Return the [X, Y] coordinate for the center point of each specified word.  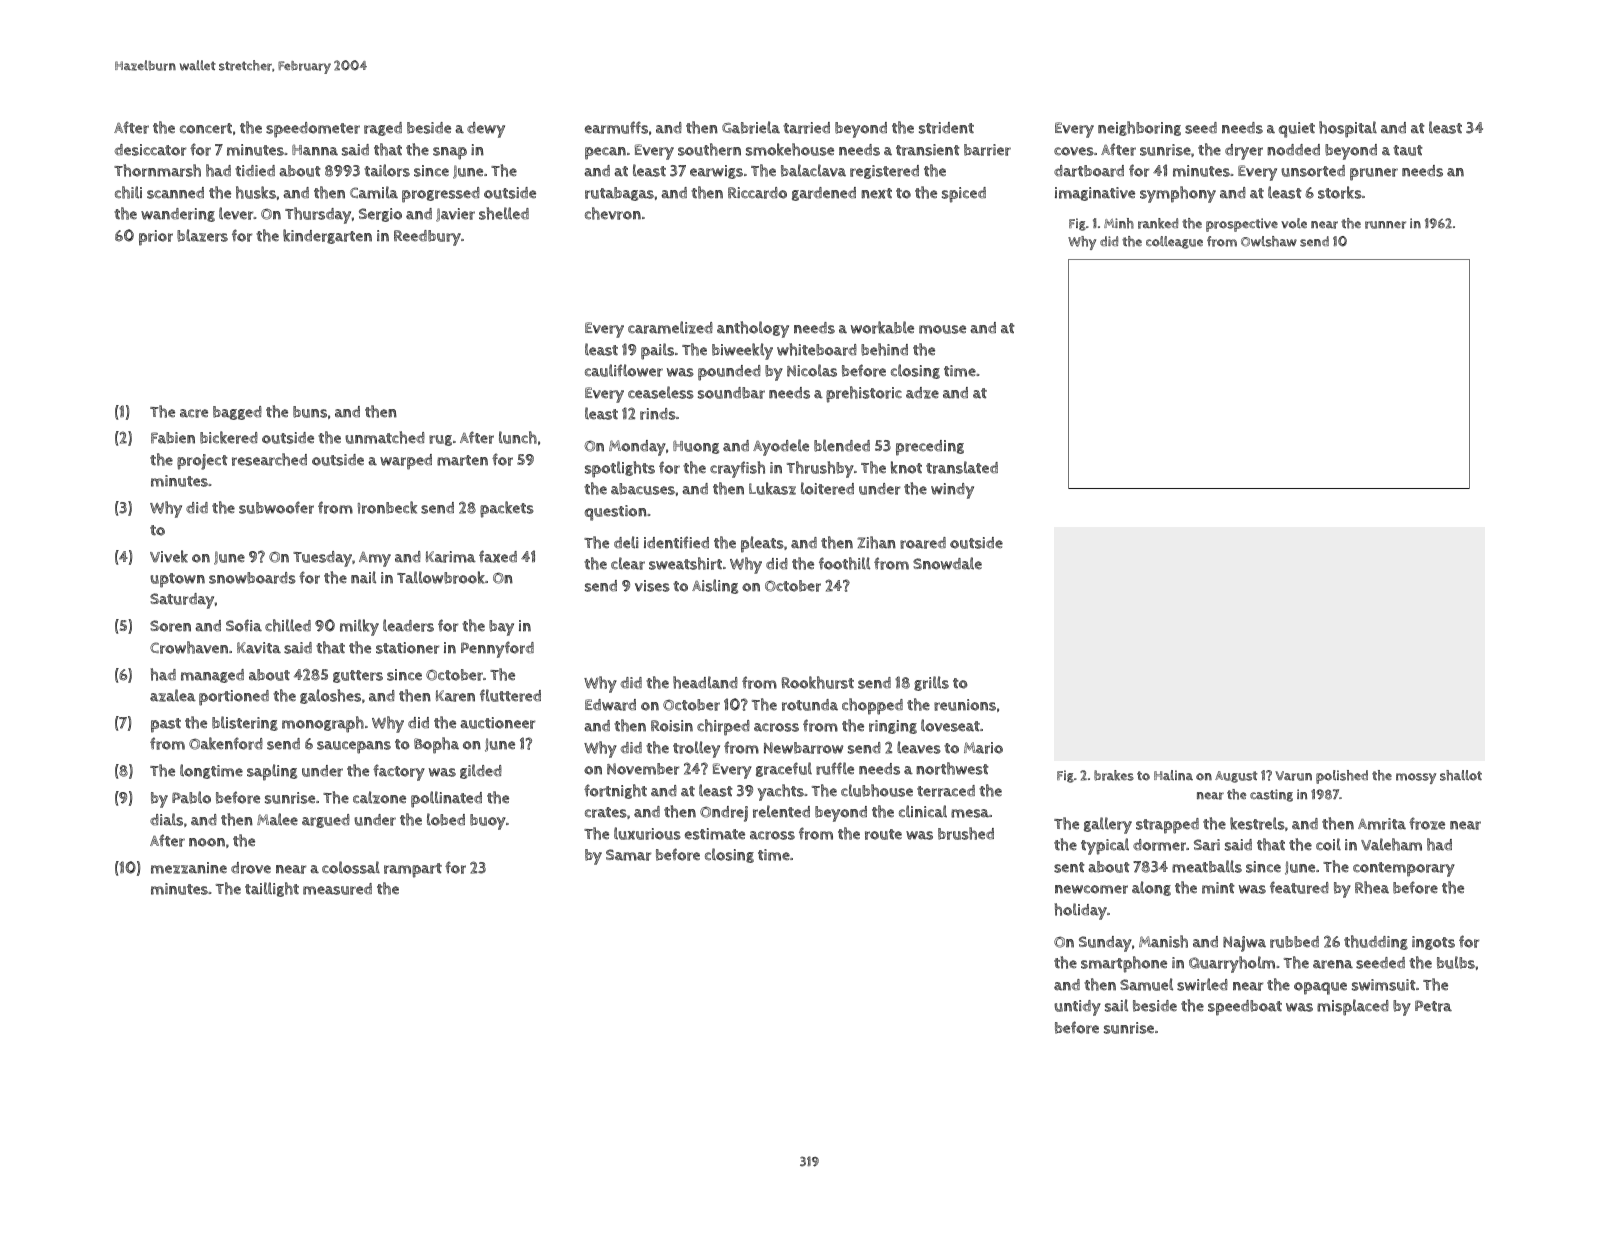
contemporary [1404, 869]
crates [606, 812]
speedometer [313, 130]
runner [1385, 225]
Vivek [169, 556]
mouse [942, 329]
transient [928, 150]
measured [337, 889]
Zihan [876, 542]
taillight [272, 889]
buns [310, 412]
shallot [1461, 775]
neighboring [1139, 128]
